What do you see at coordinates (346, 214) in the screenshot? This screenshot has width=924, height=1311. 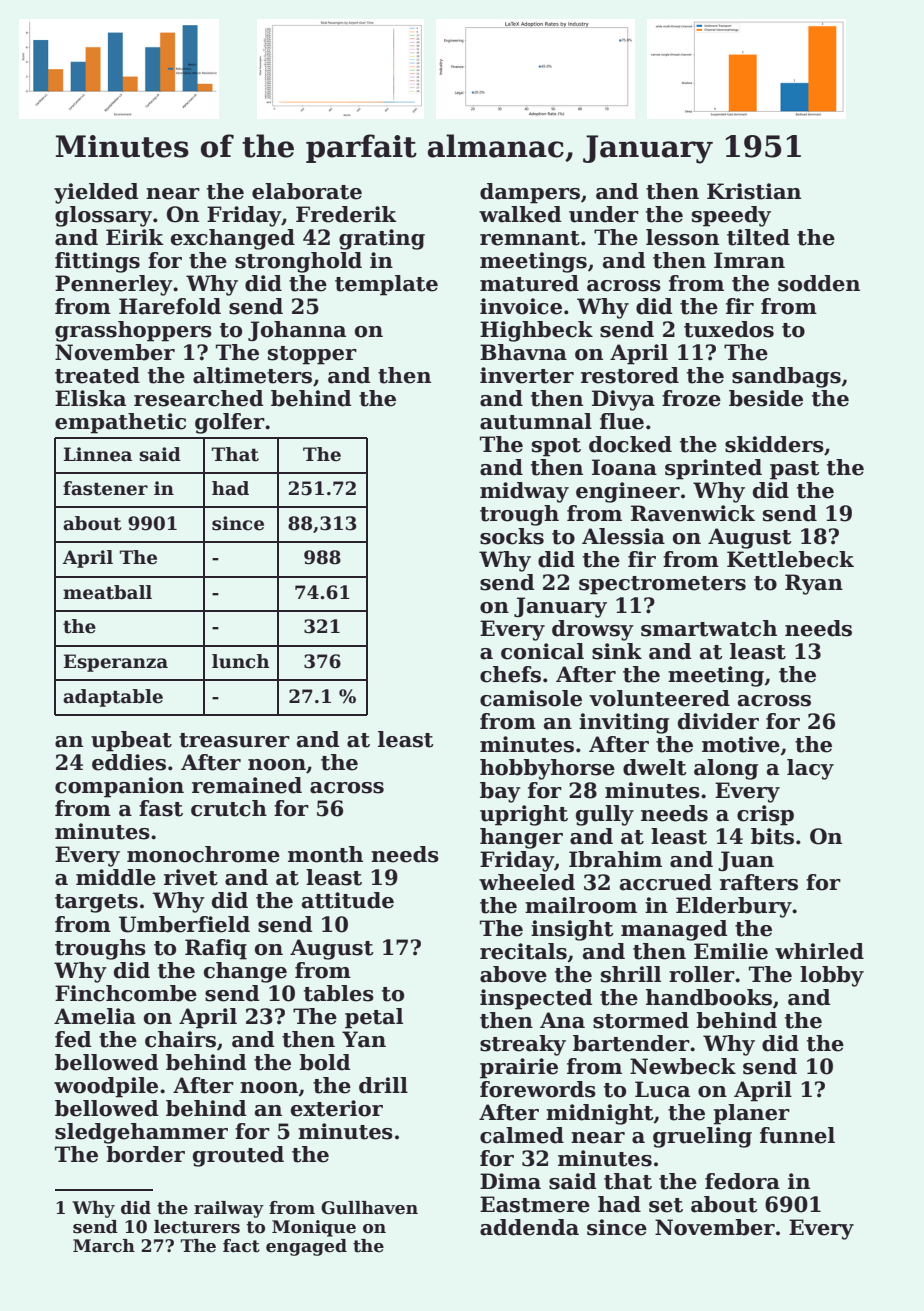 I see `Frederik` at bounding box center [346, 214].
